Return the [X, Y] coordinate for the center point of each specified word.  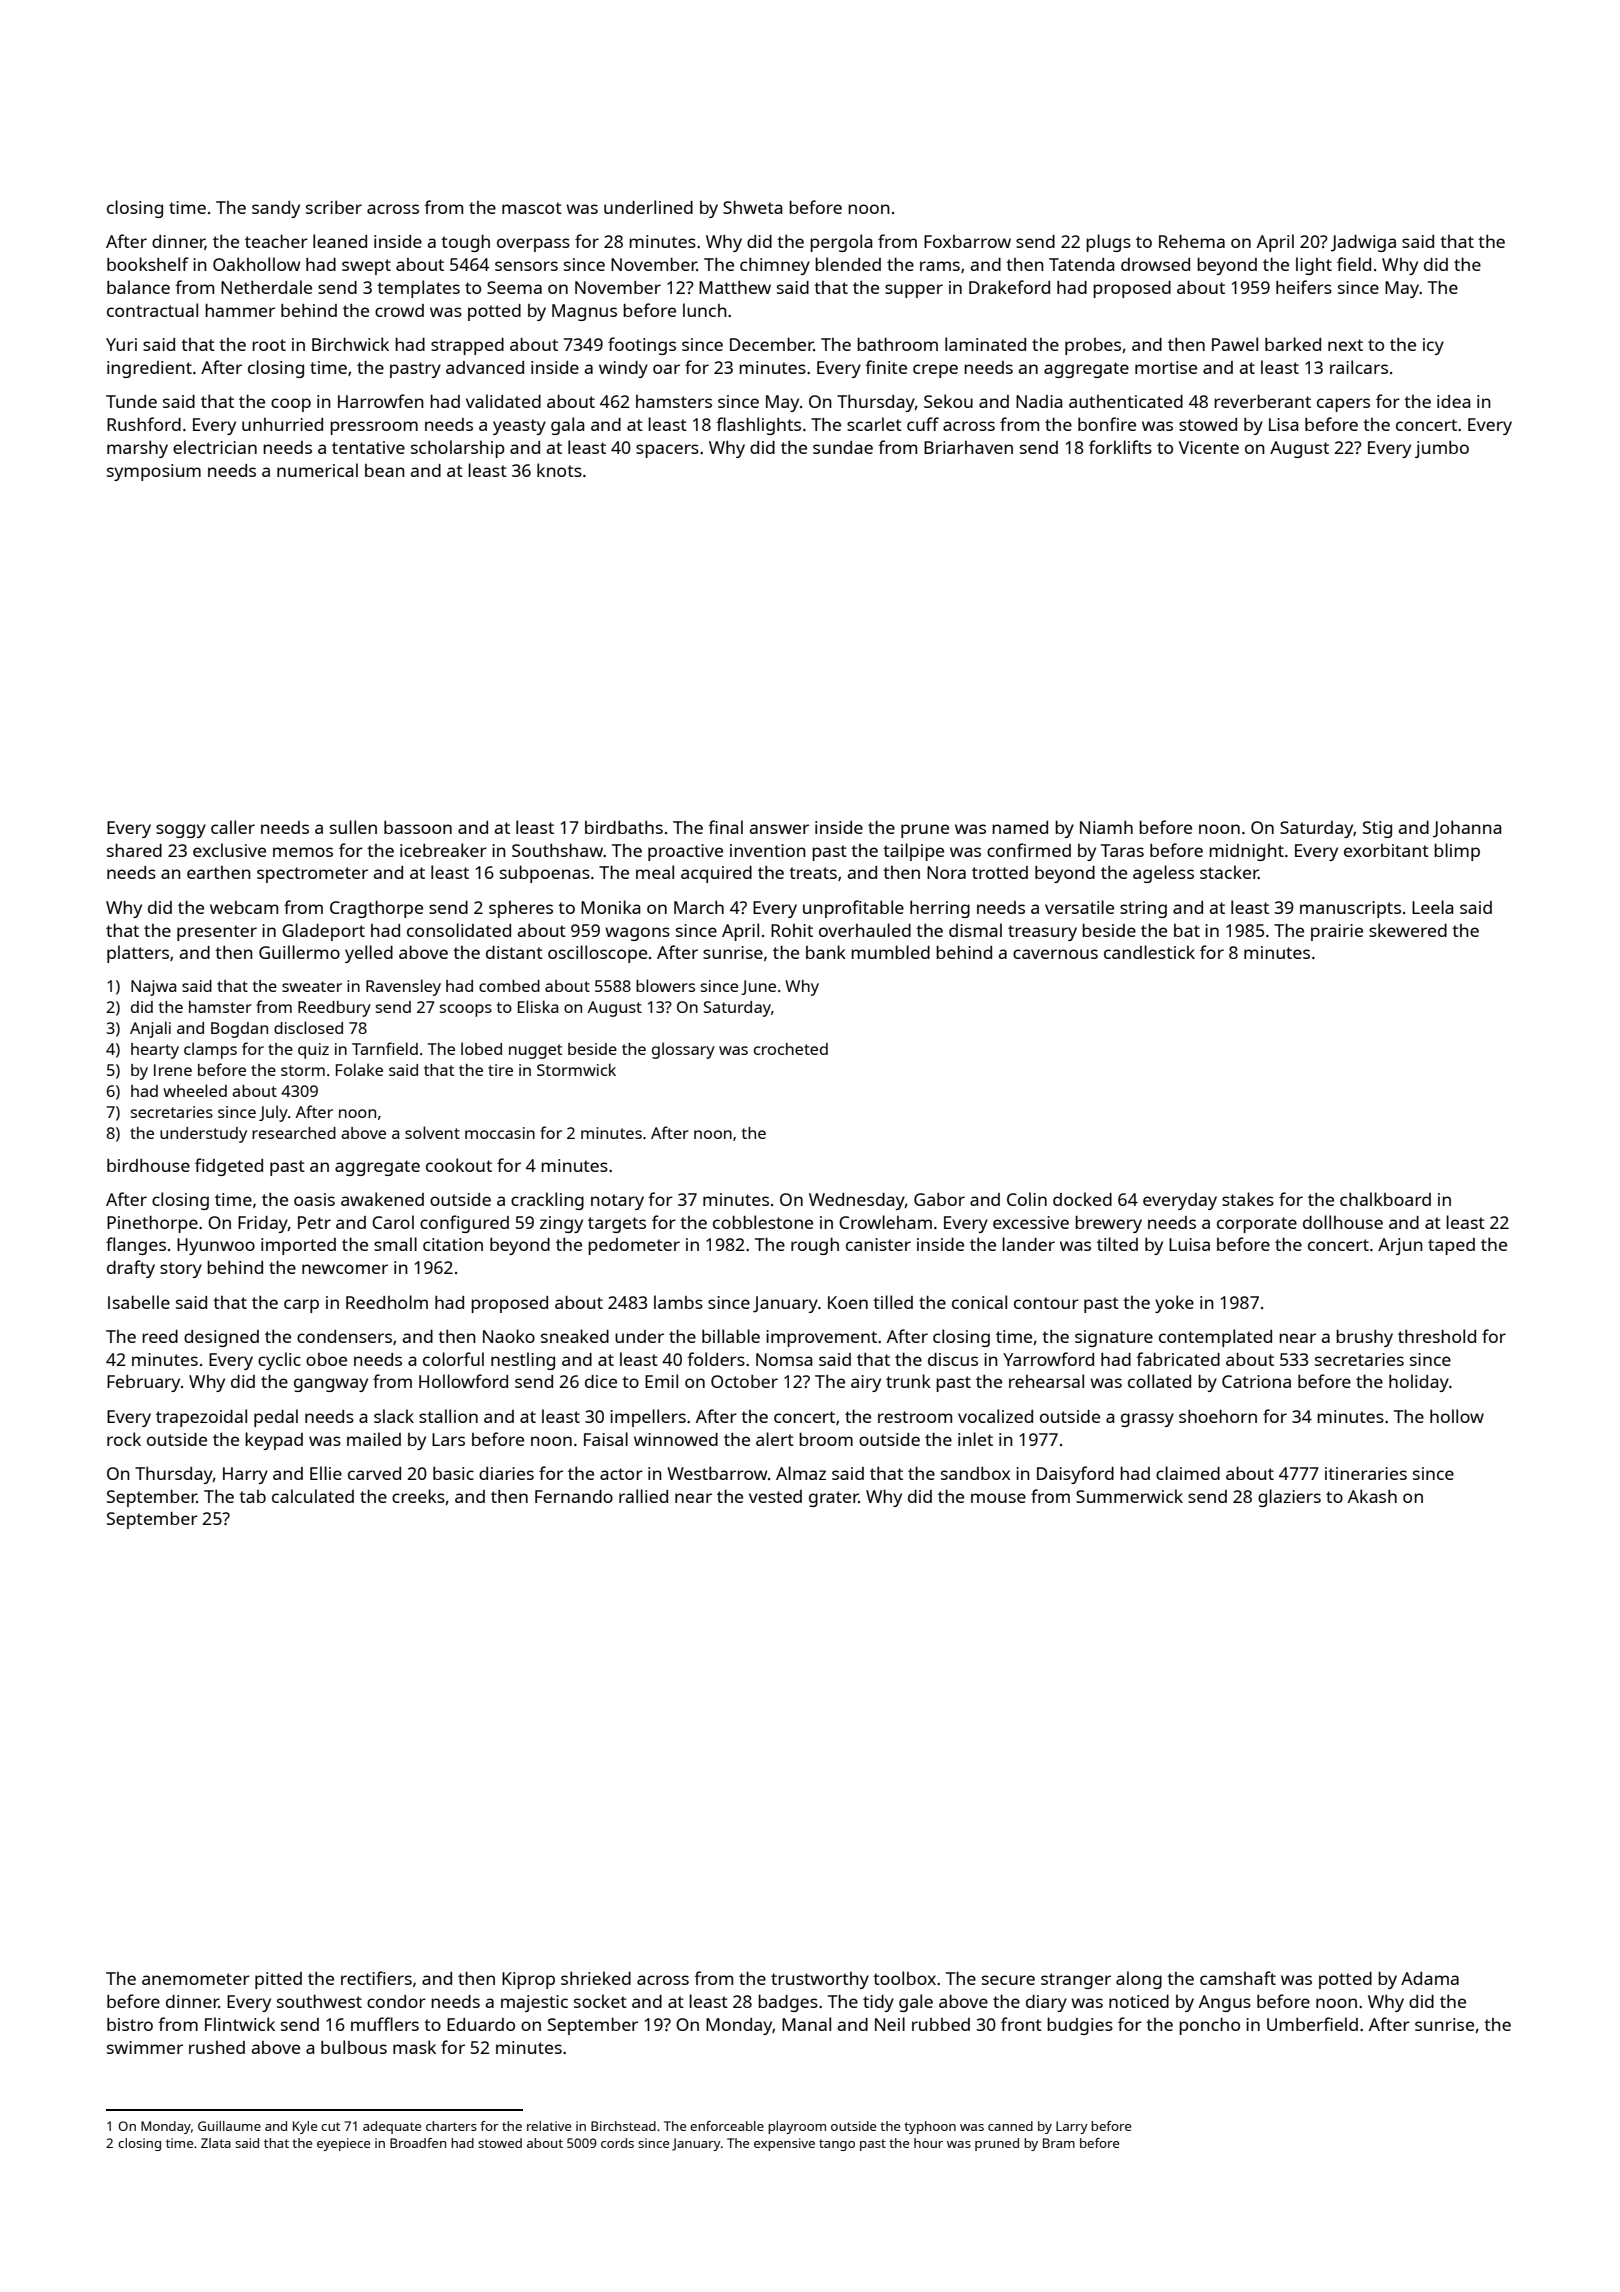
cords [617, 2143]
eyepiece [343, 2144]
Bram [1059, 2143]
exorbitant [1386, 850]
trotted [1000, 872]
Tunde [131, 401]
